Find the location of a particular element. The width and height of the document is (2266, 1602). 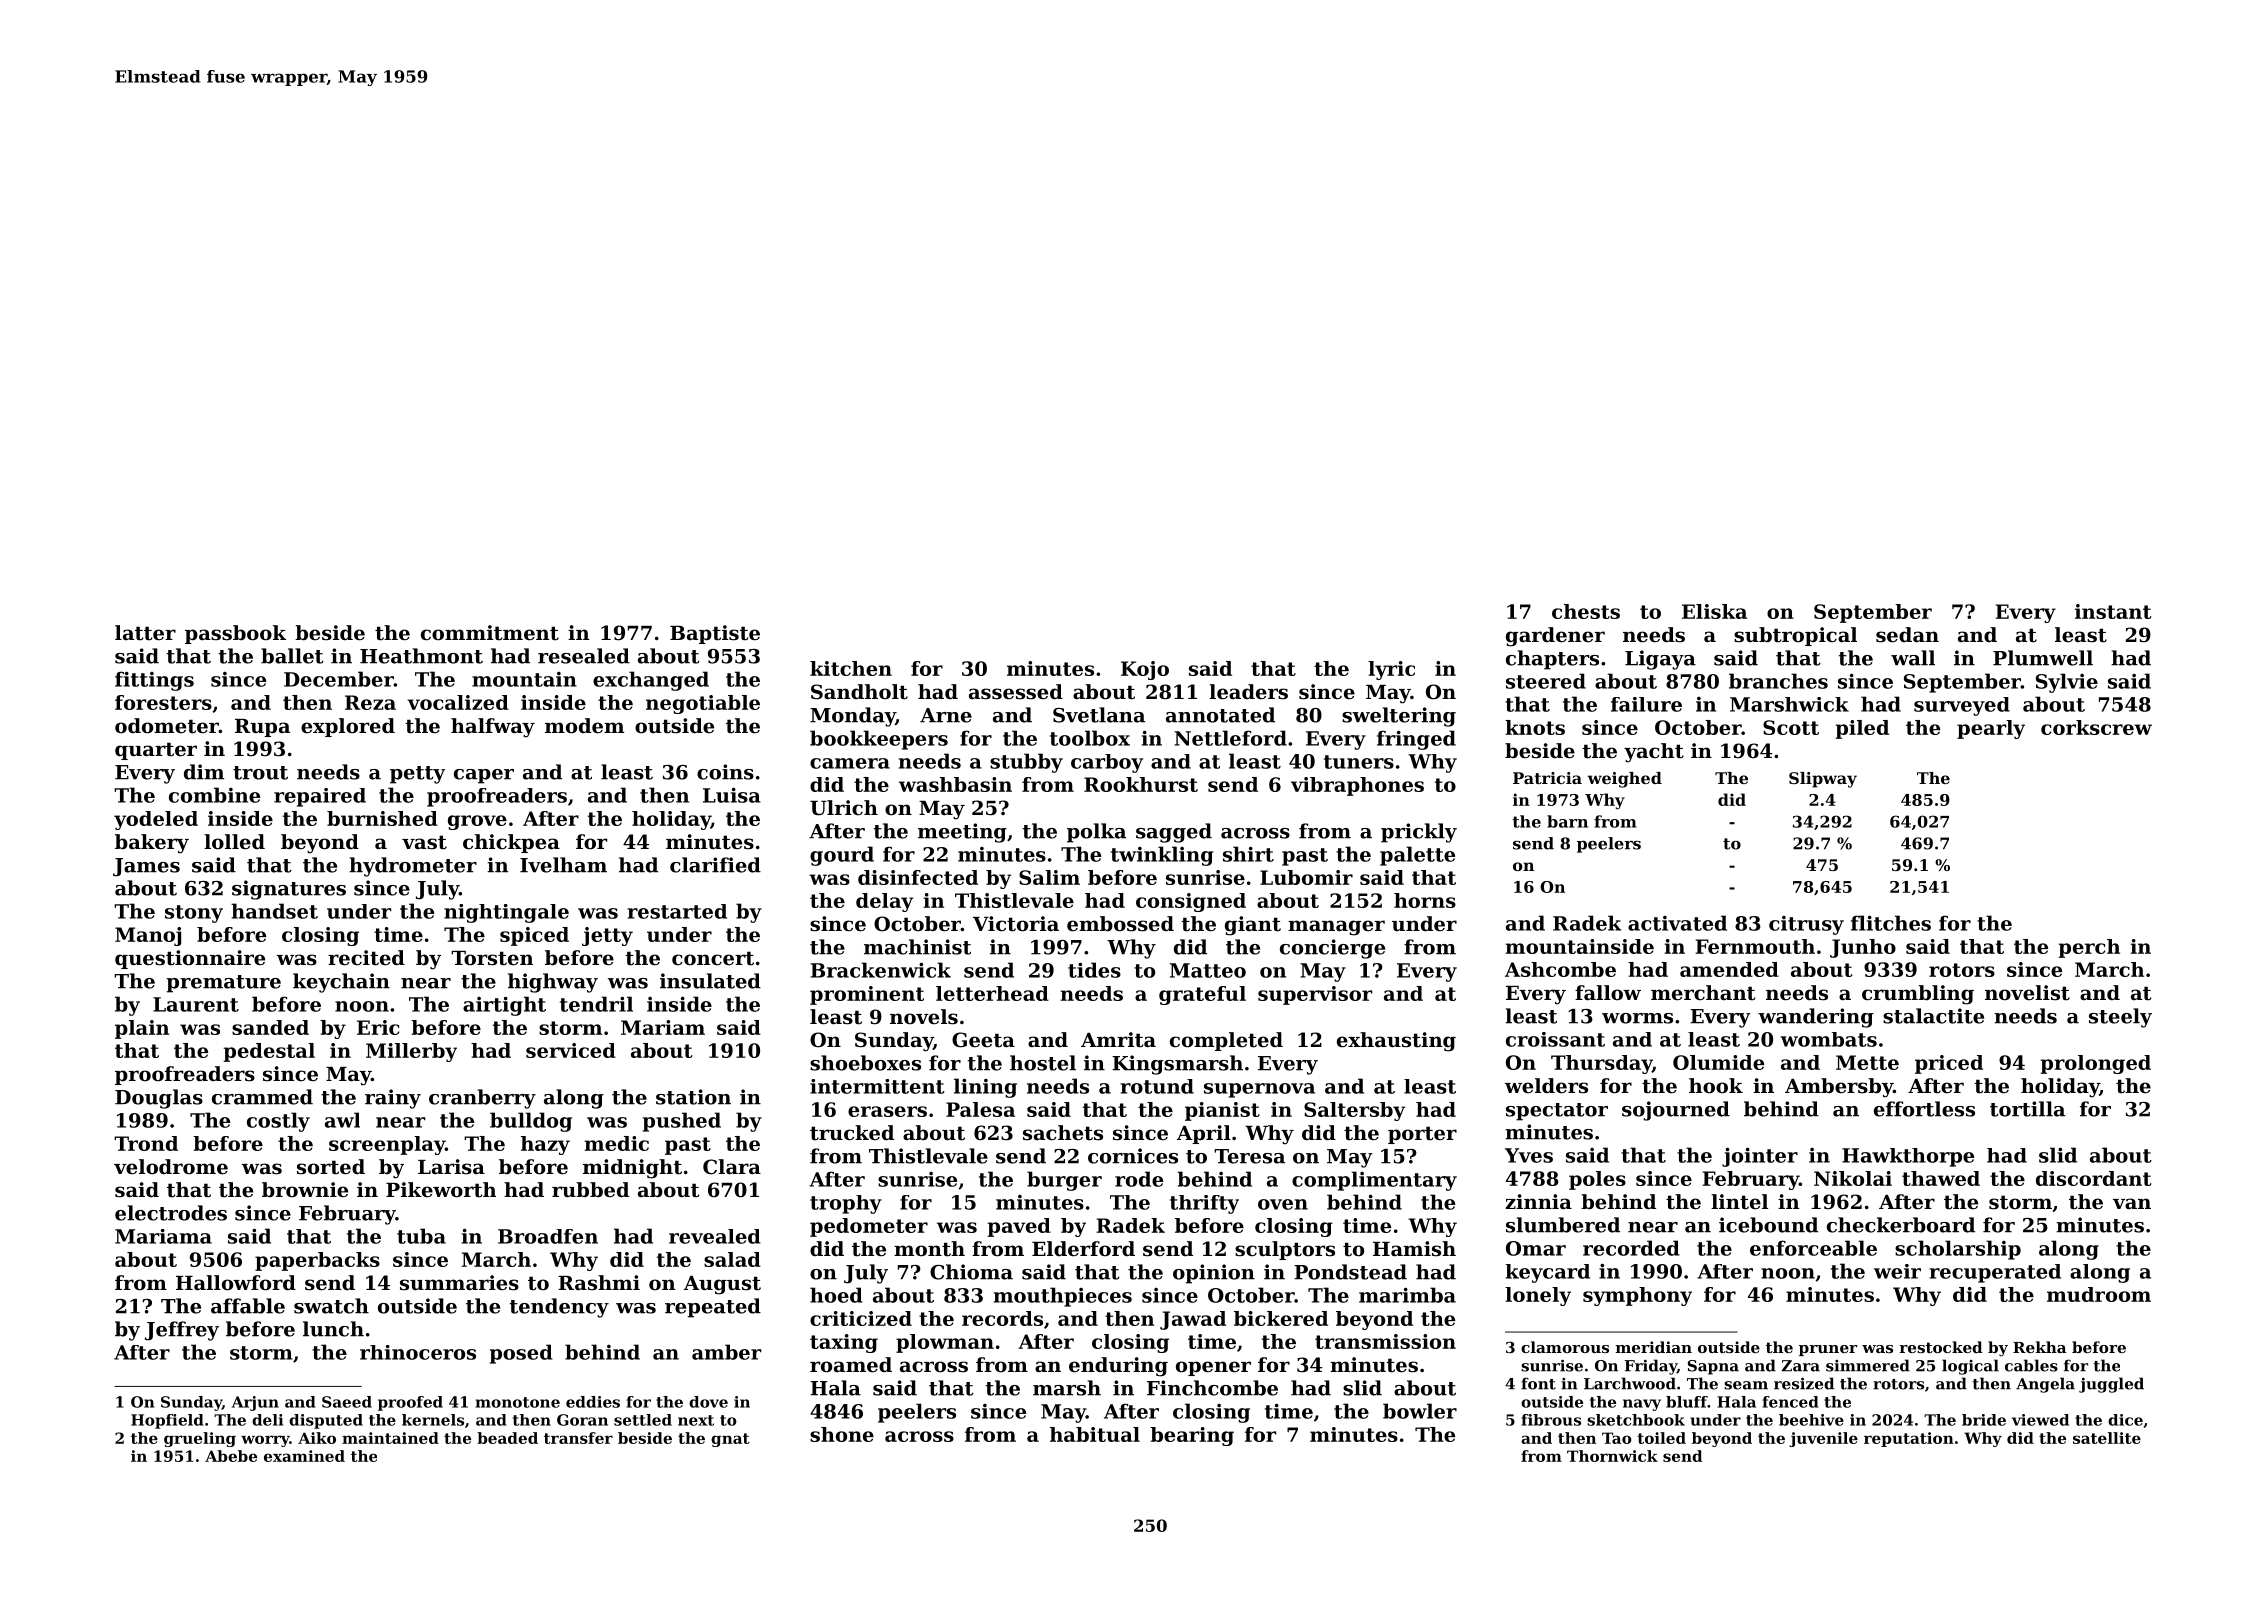

Slipway is located at coordinates (1823, 780).
